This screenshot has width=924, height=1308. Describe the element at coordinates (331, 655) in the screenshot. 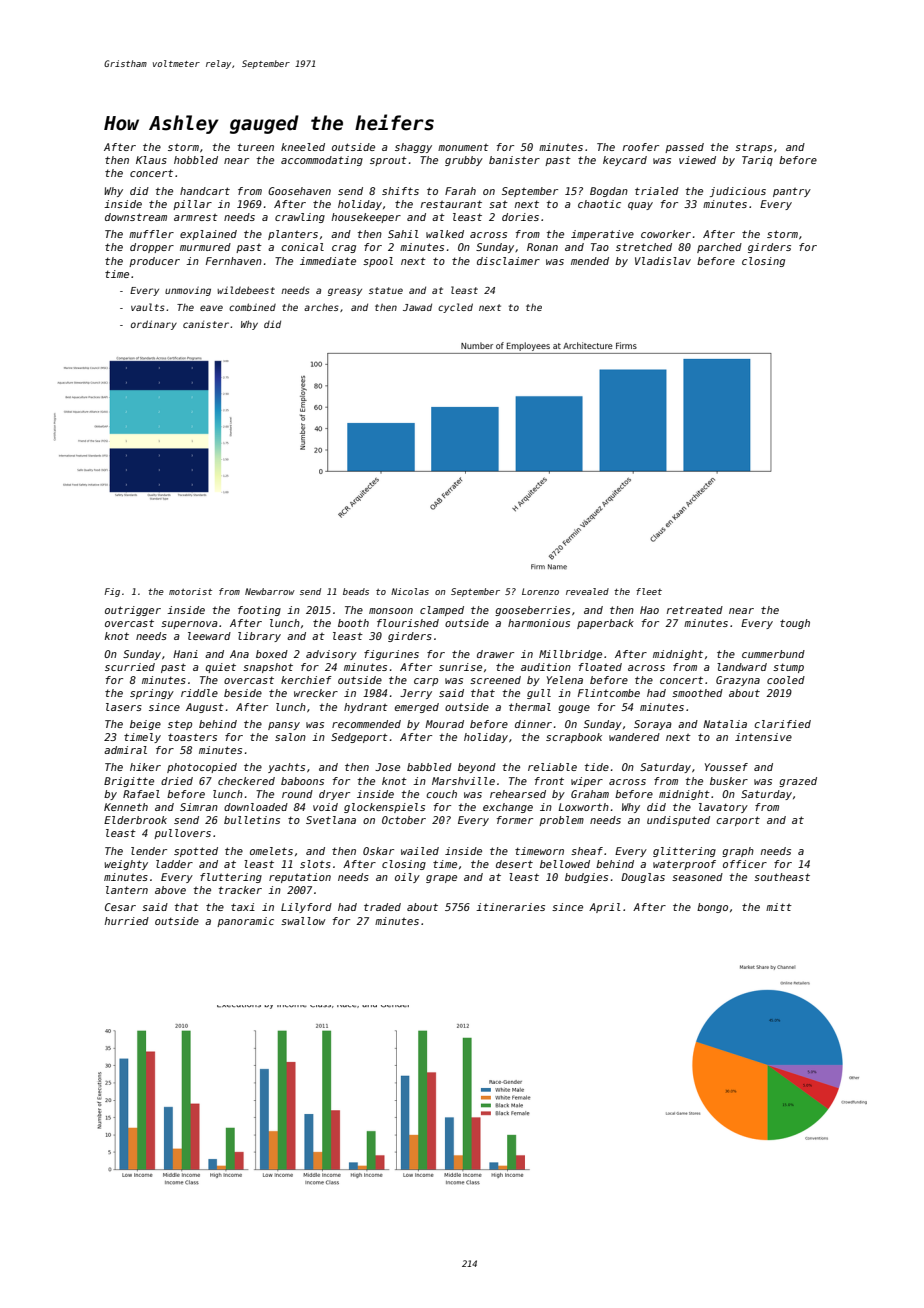

I see `advisory` at that location.
